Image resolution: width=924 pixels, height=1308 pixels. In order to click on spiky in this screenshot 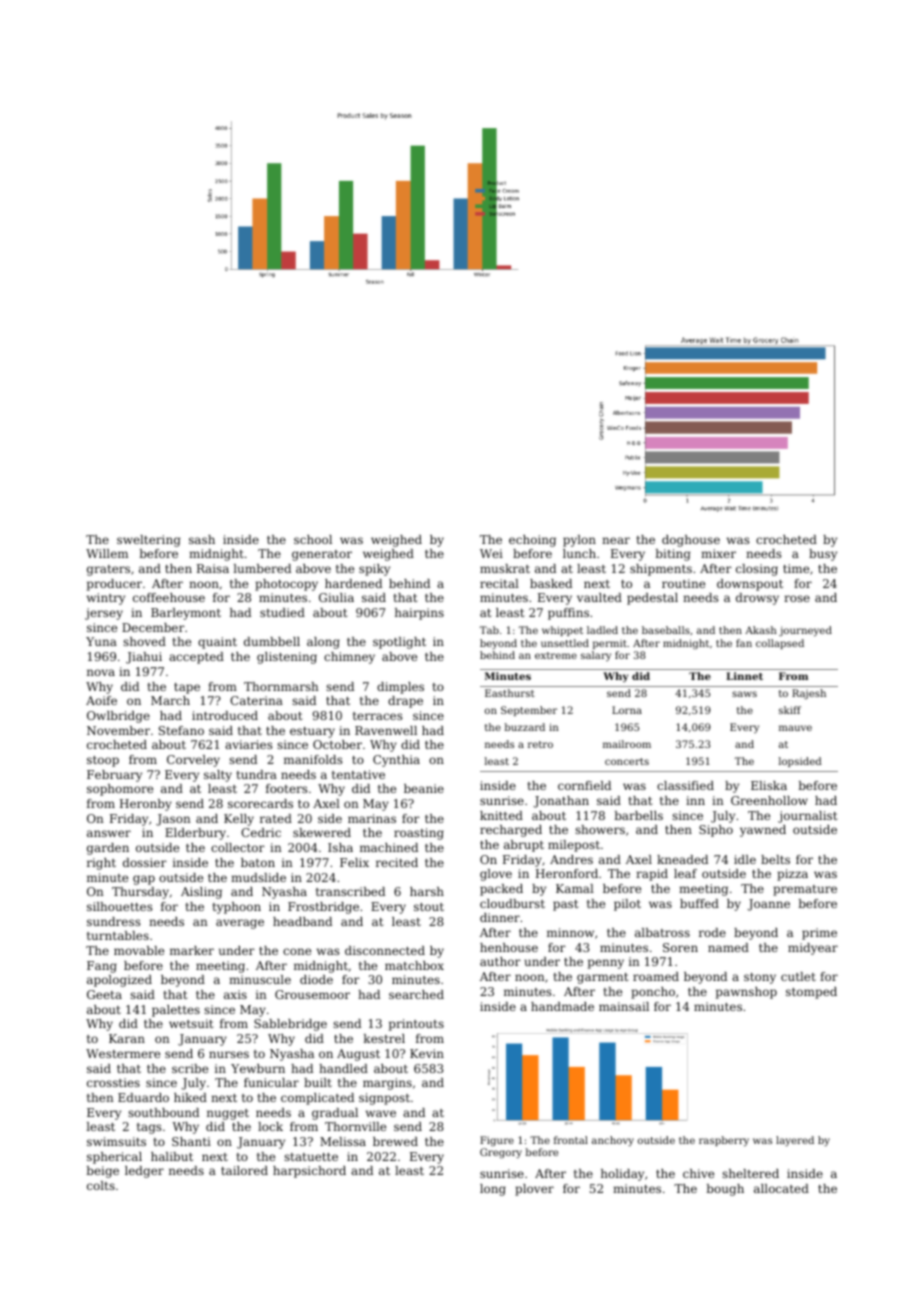, I will do `click(374, 570)`.
